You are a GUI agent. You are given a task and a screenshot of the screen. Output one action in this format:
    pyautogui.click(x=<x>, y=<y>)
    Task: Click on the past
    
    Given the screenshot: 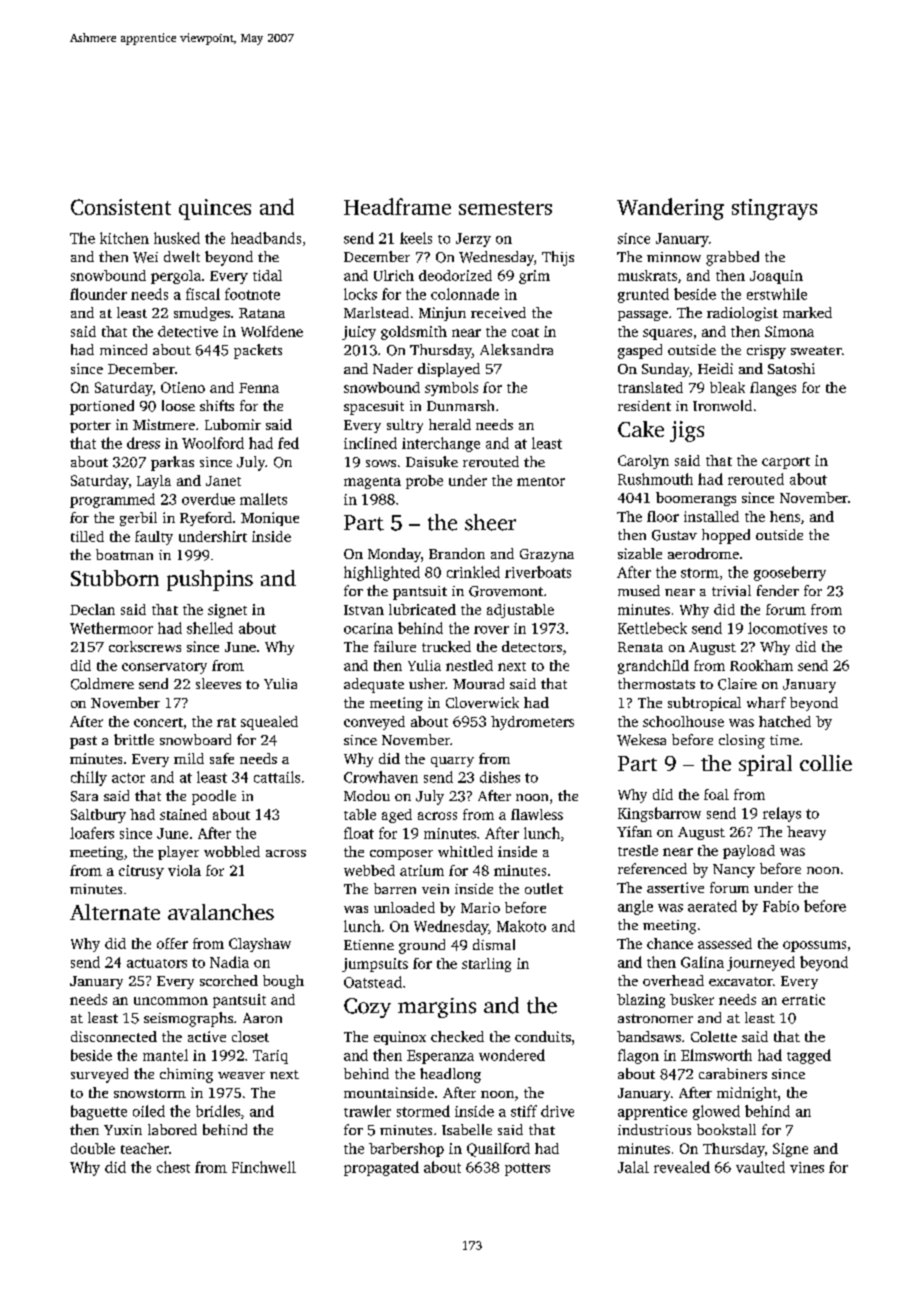 What is the action you would take?
    pyautogui.click(x=83, y=742)
